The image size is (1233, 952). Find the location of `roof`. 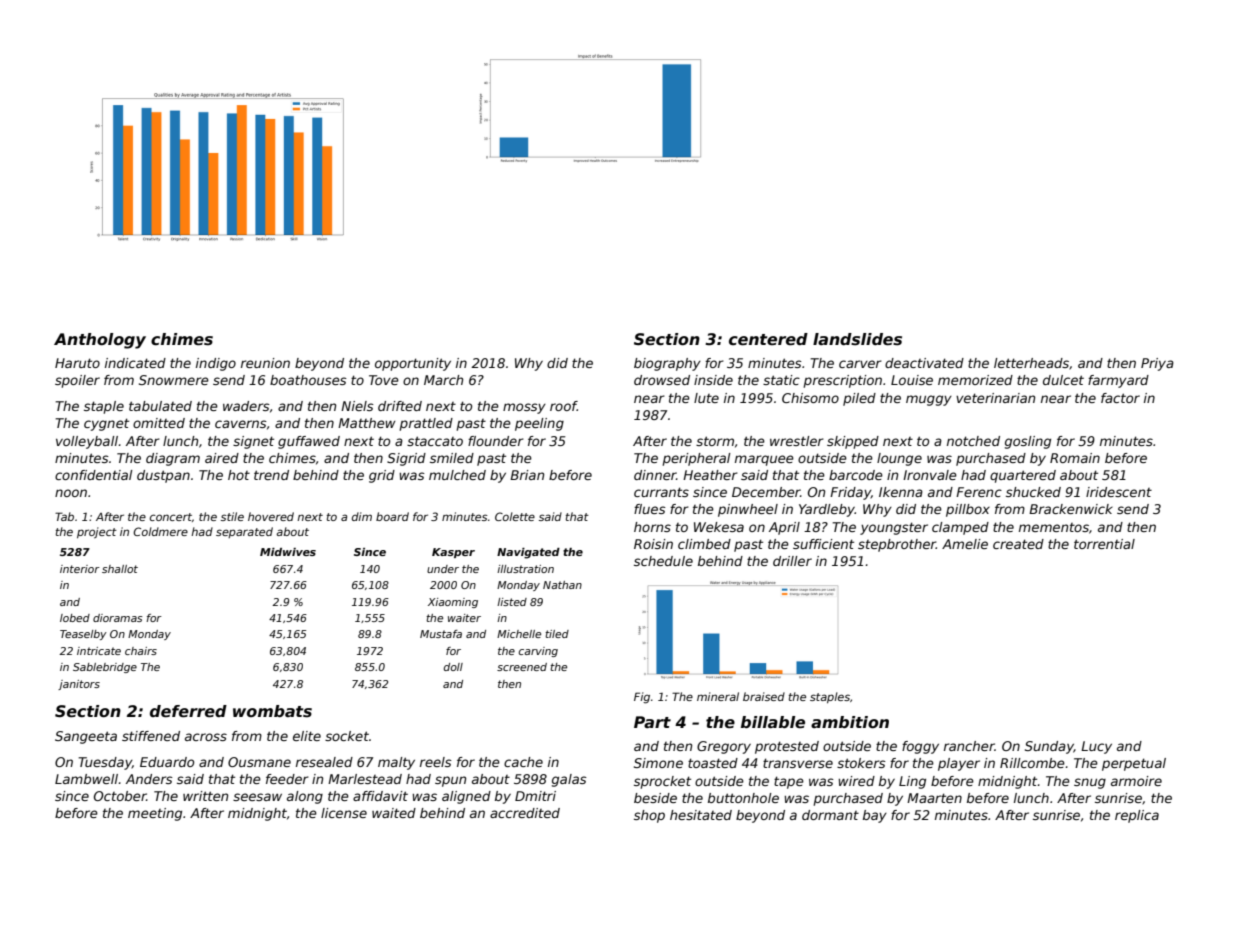

roof is located at coordinates (563, 406).
